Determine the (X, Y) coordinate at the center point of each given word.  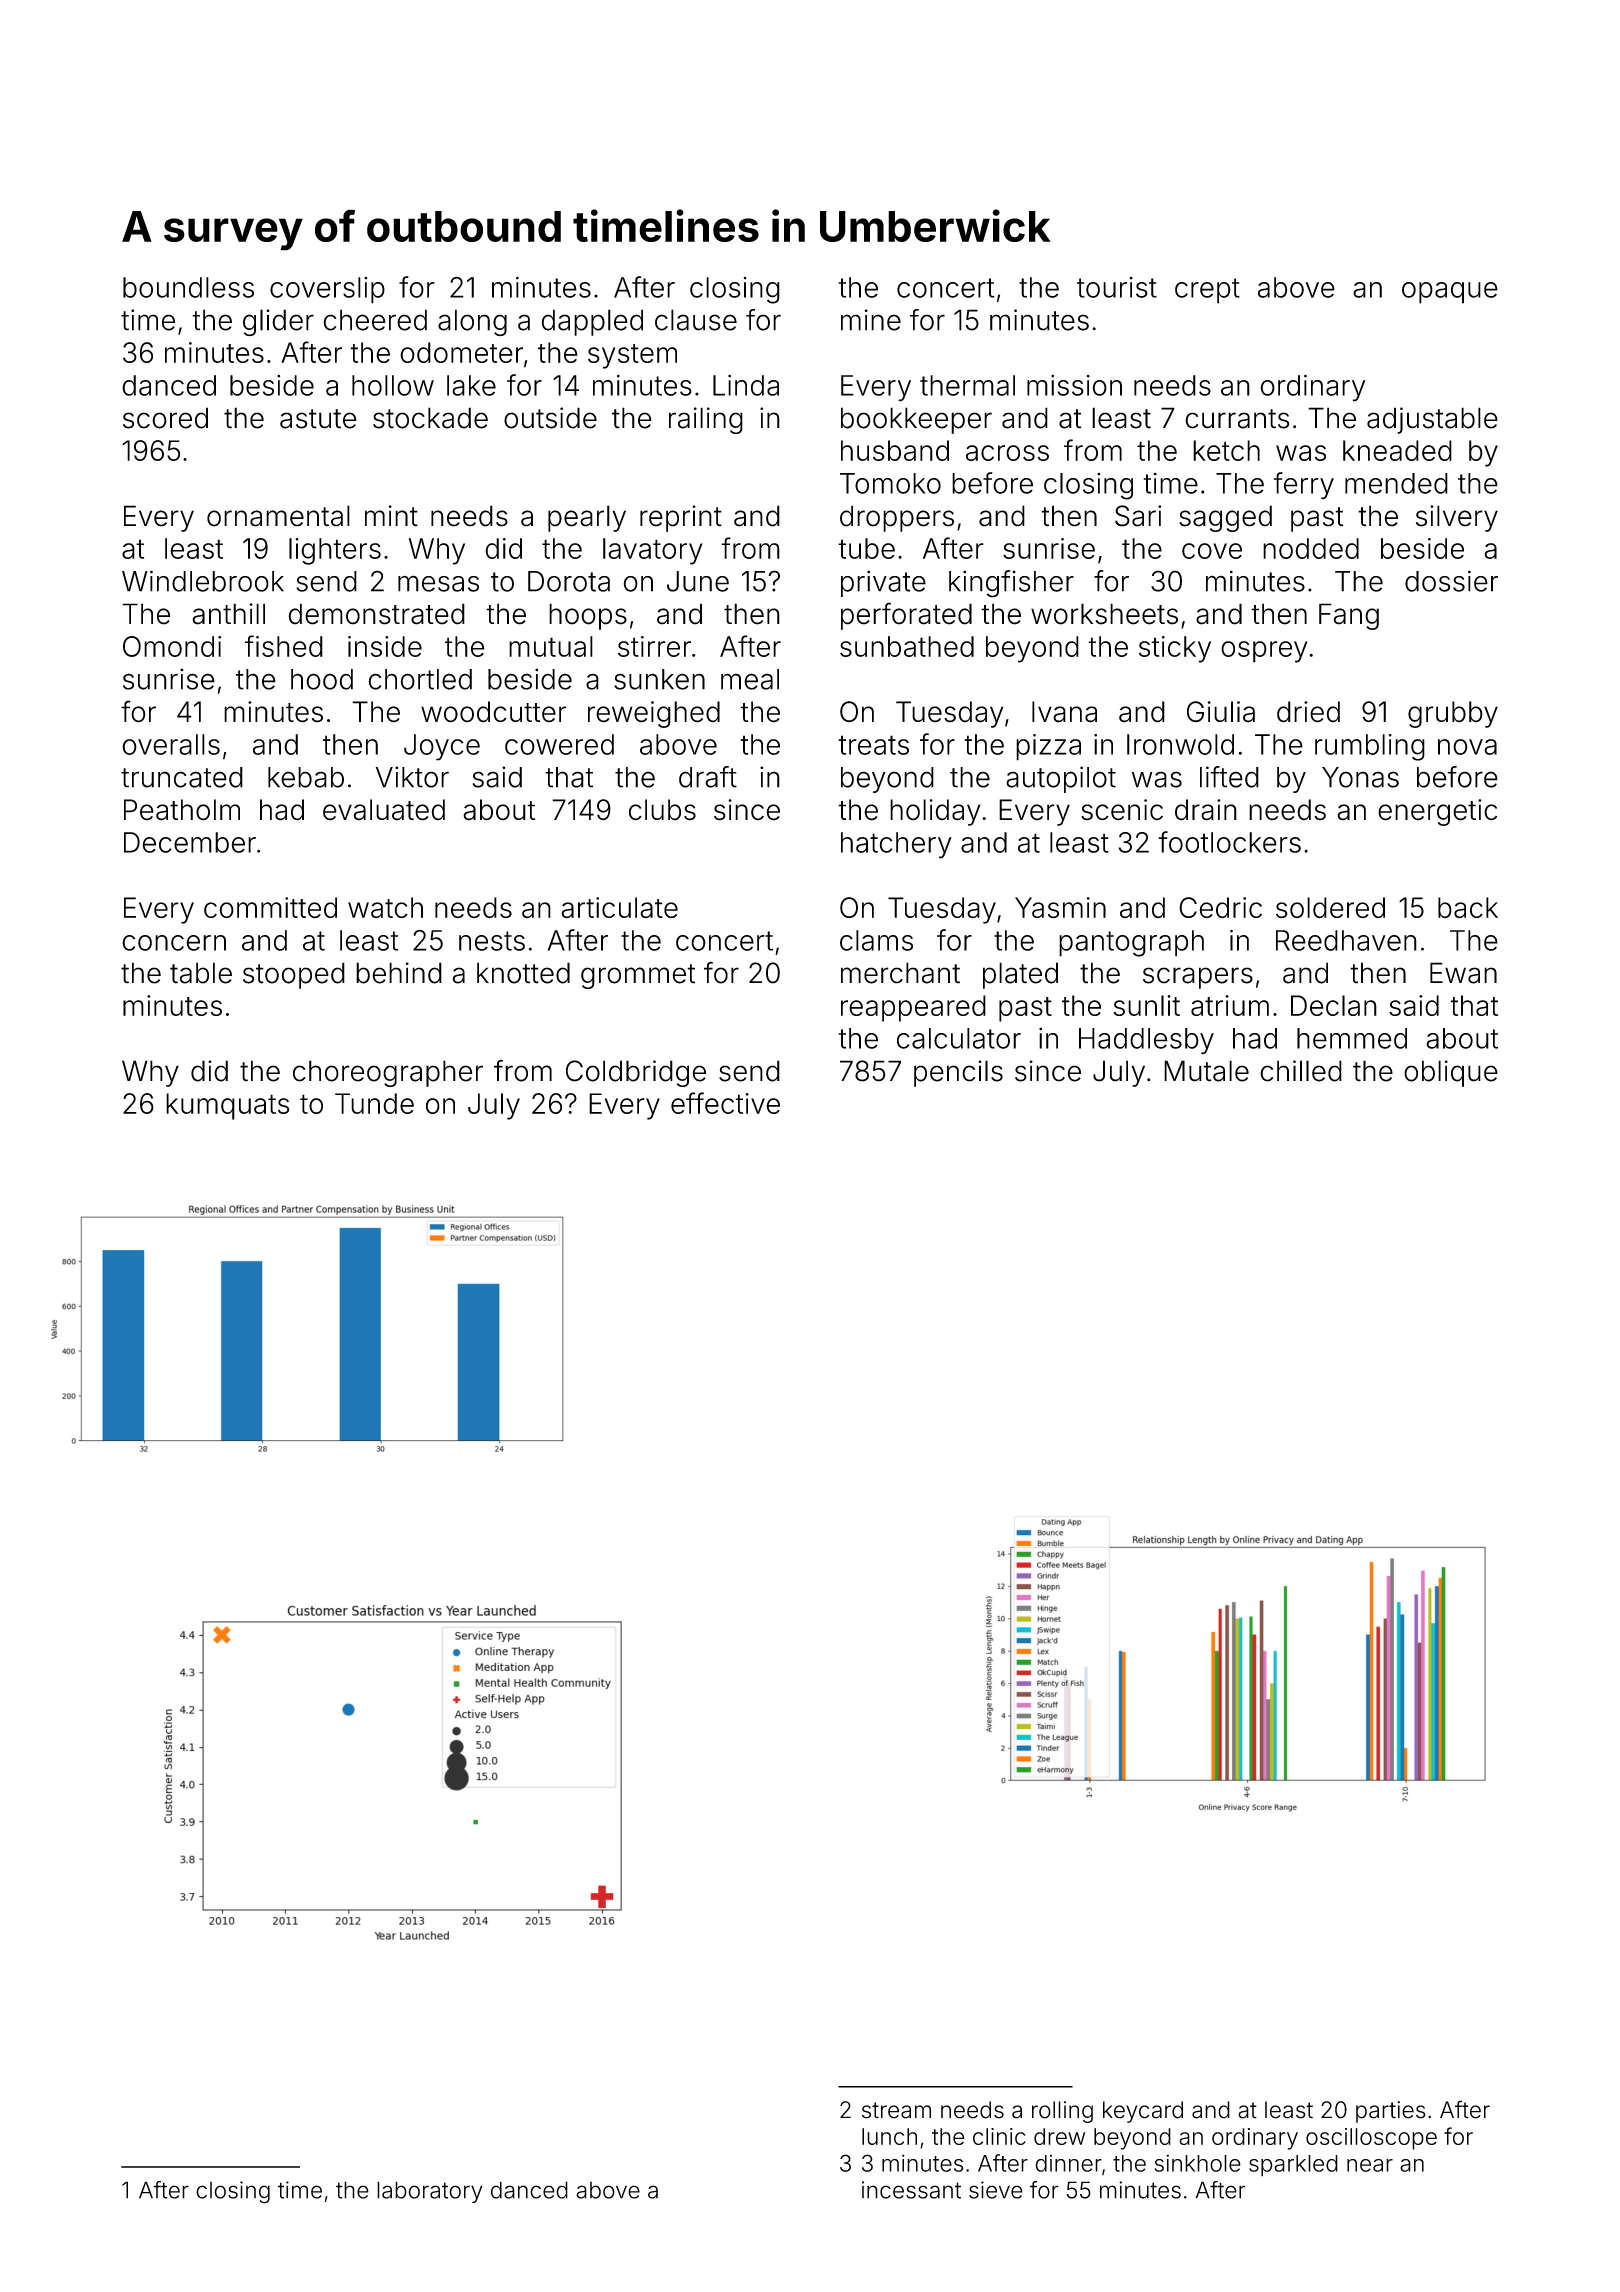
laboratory (430, 2192)
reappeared (913, 1008)
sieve (996, 2190)
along (472, 322)
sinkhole (1198, 2163)
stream (896, 2110)
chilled (1301, 1071)
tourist (1117, 287)
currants (1237, 419)
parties (1391, 2112)
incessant (911, 2190)
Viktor (412, 777)
